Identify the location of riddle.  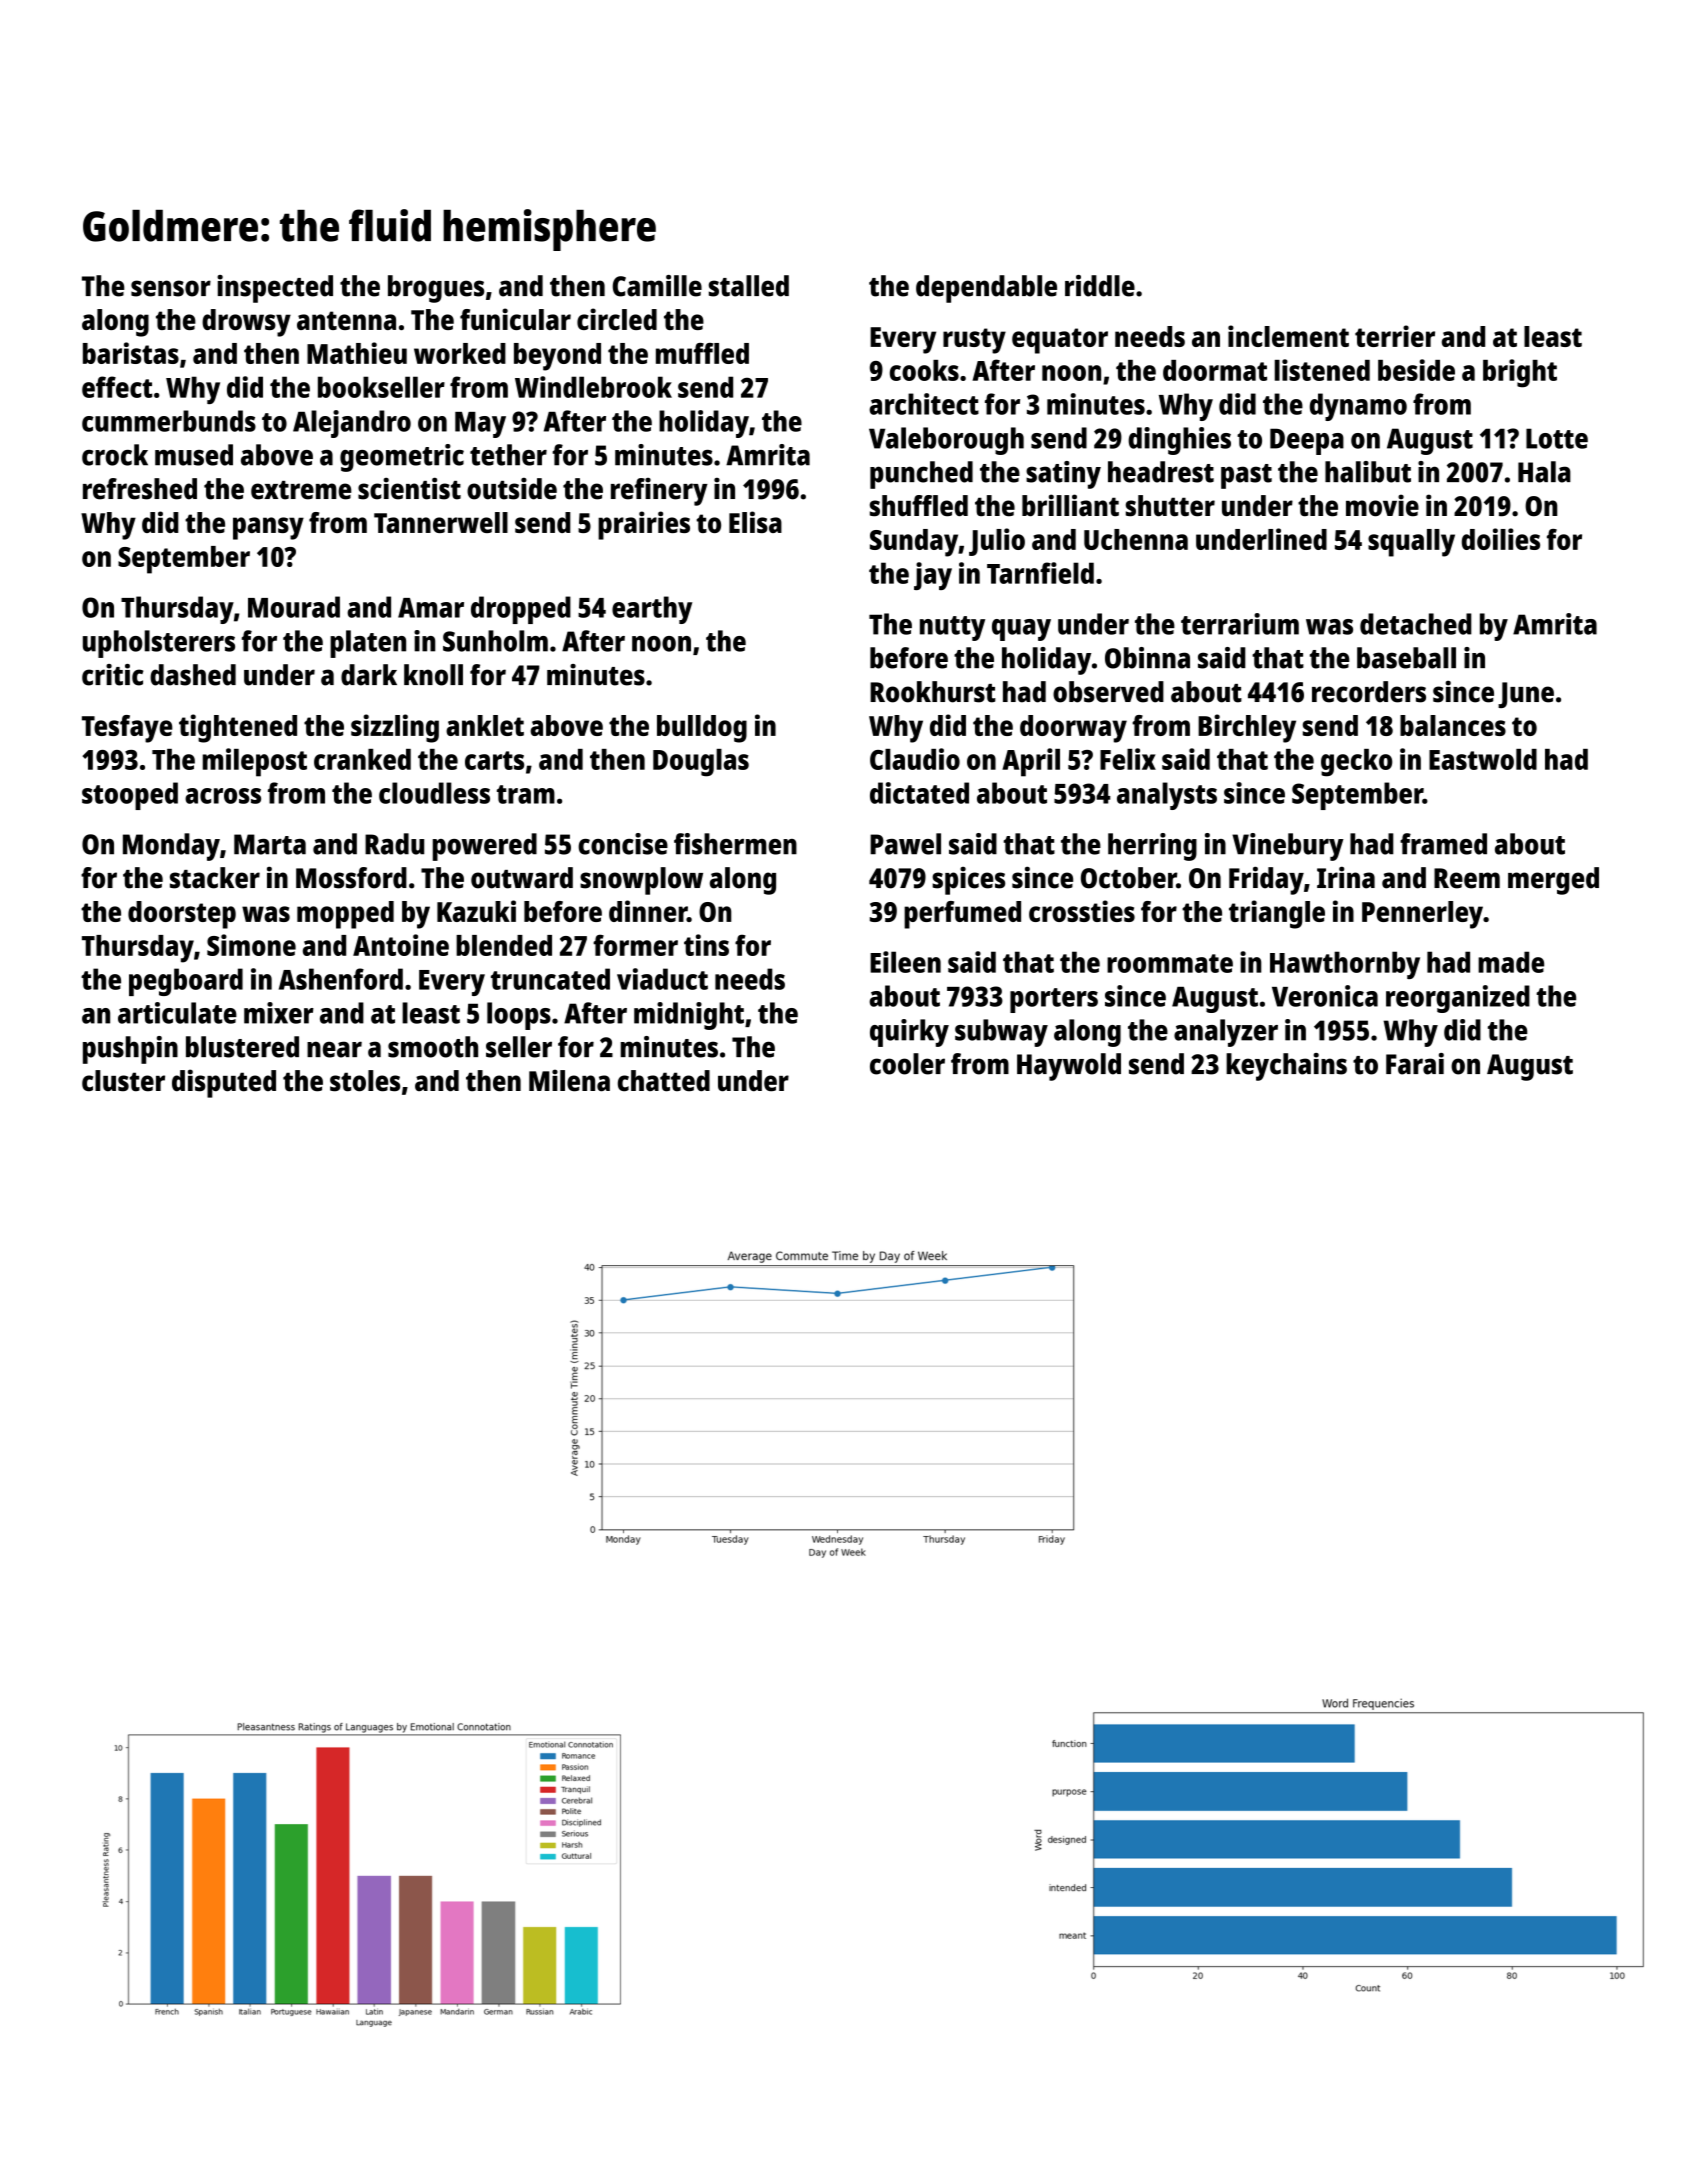
(1100, 286).
